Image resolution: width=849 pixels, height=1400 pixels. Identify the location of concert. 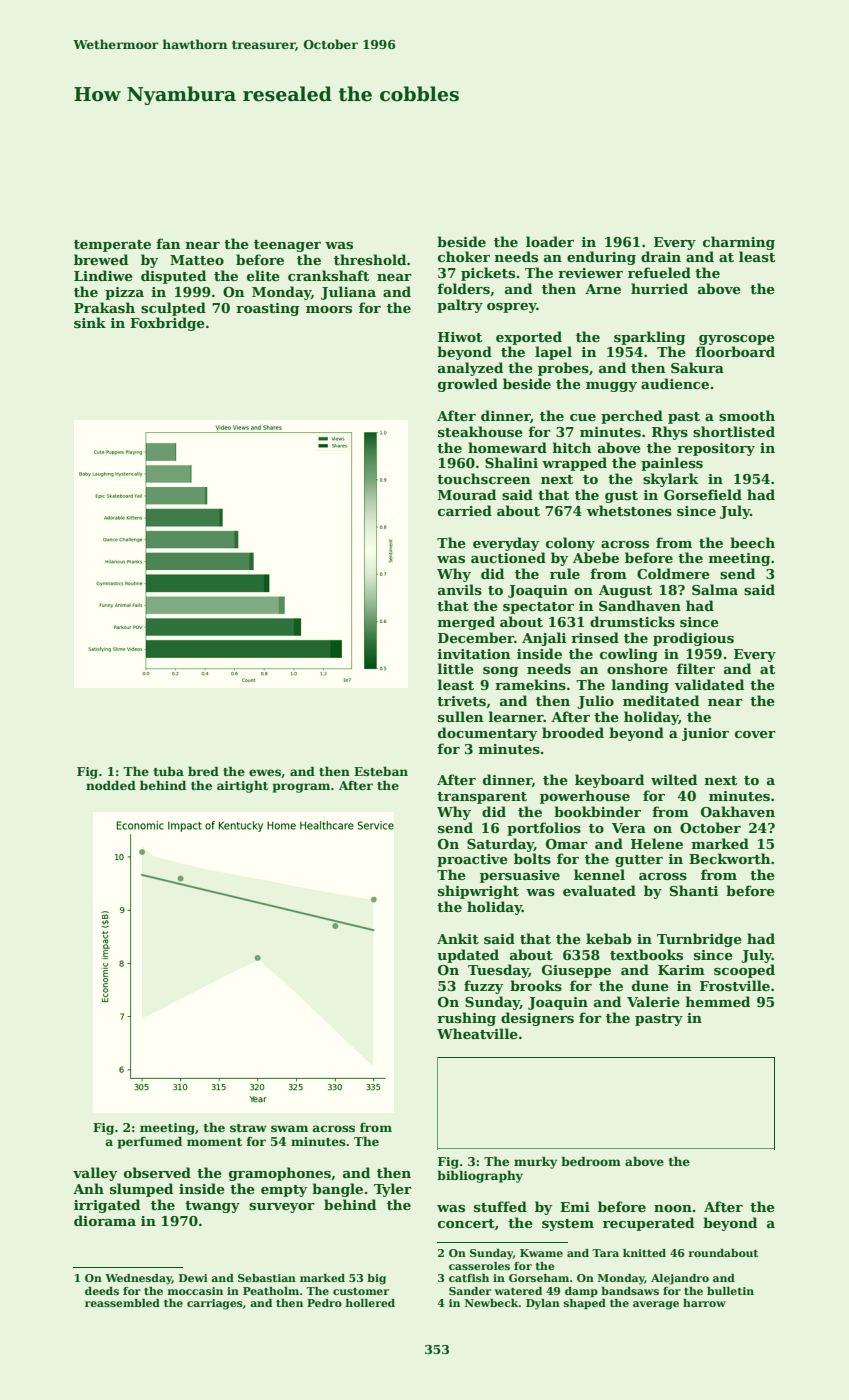
(466, 1223).
